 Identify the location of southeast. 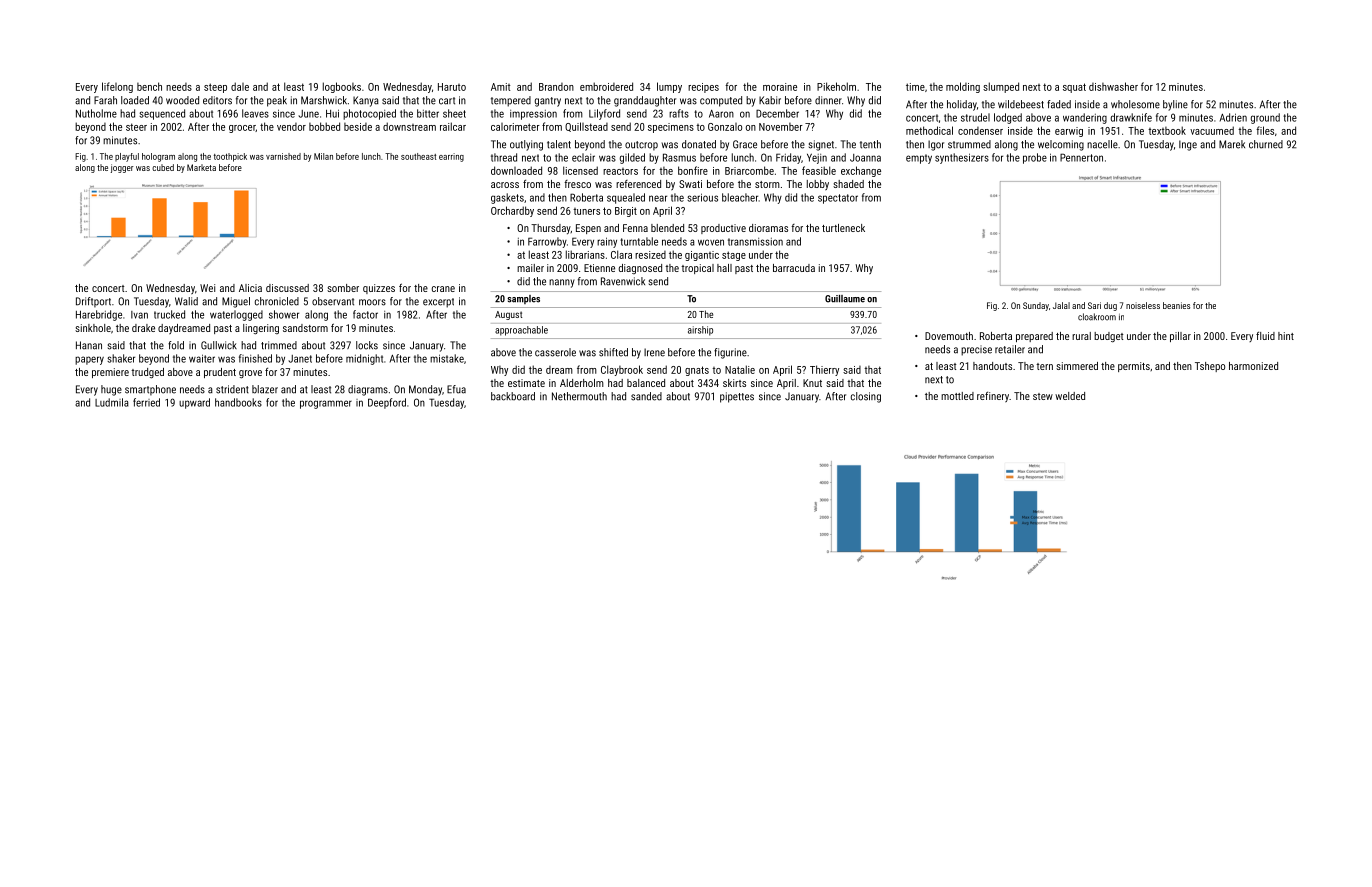
(419, 156).
